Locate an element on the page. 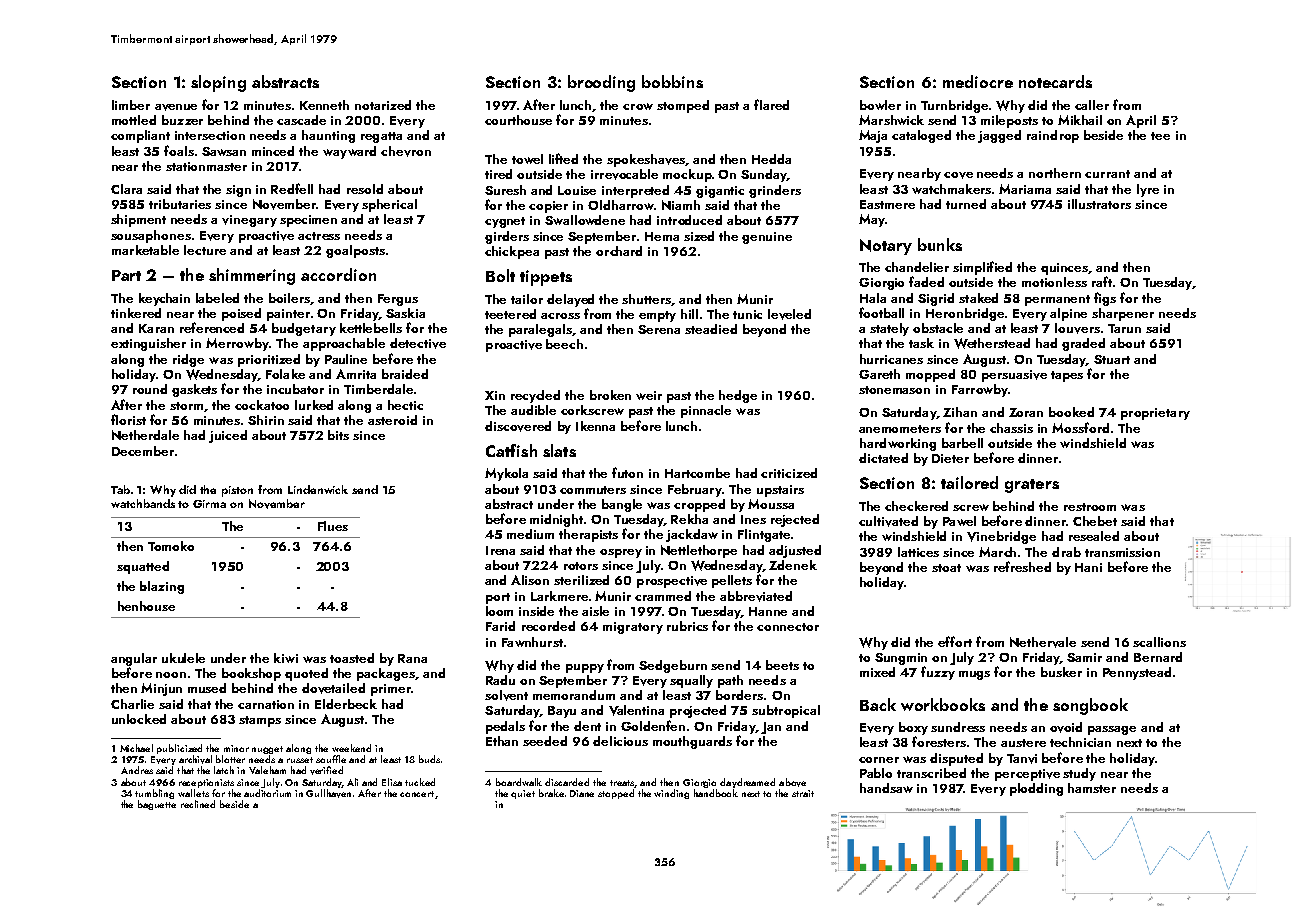 The width and height of the image is (1308, 924). bunks is located at coordinates (940, 244).
